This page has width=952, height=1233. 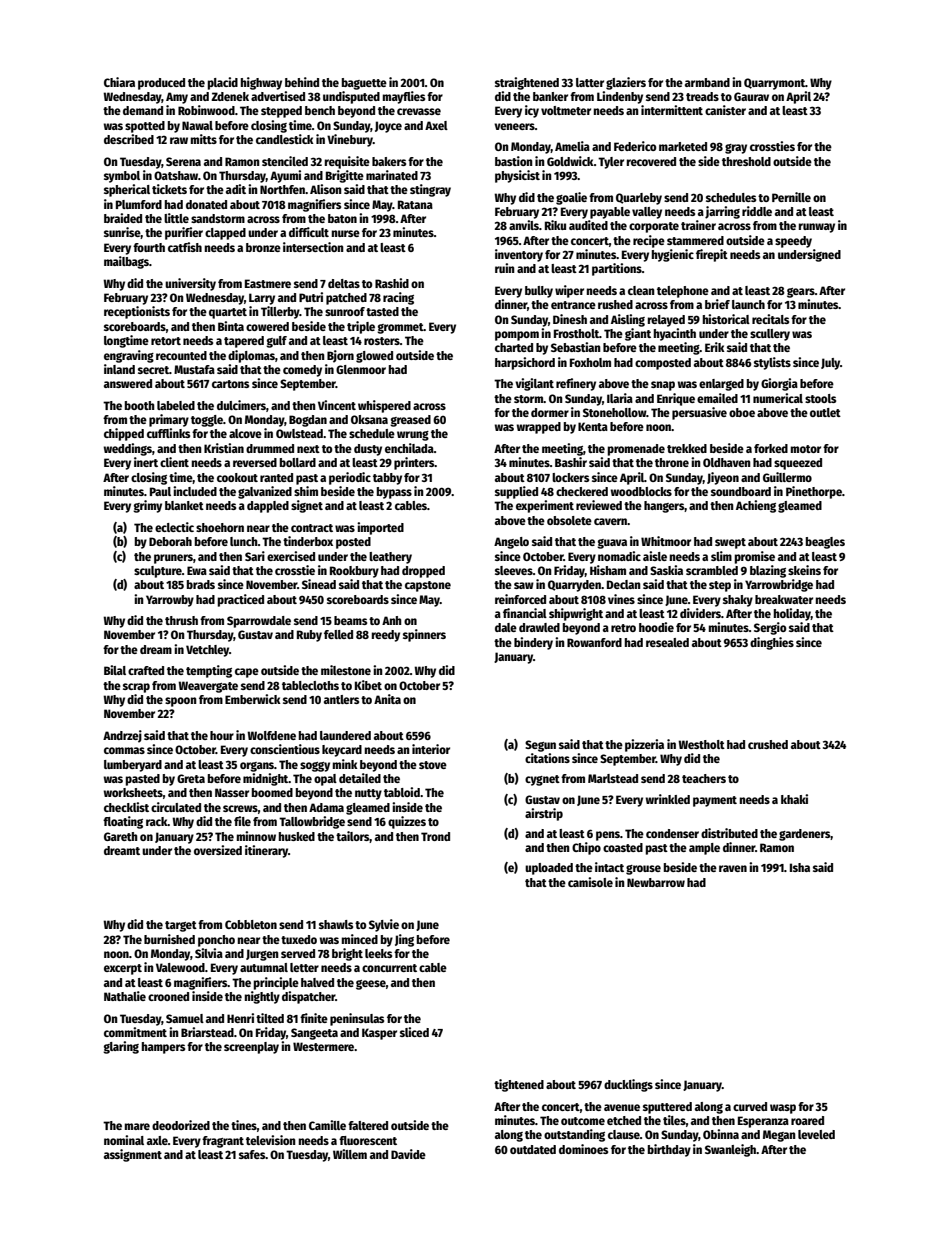 What do you see at coordinates (384, 925) in the page?
I see `Sylvie` at bounding box center [384, 925].
